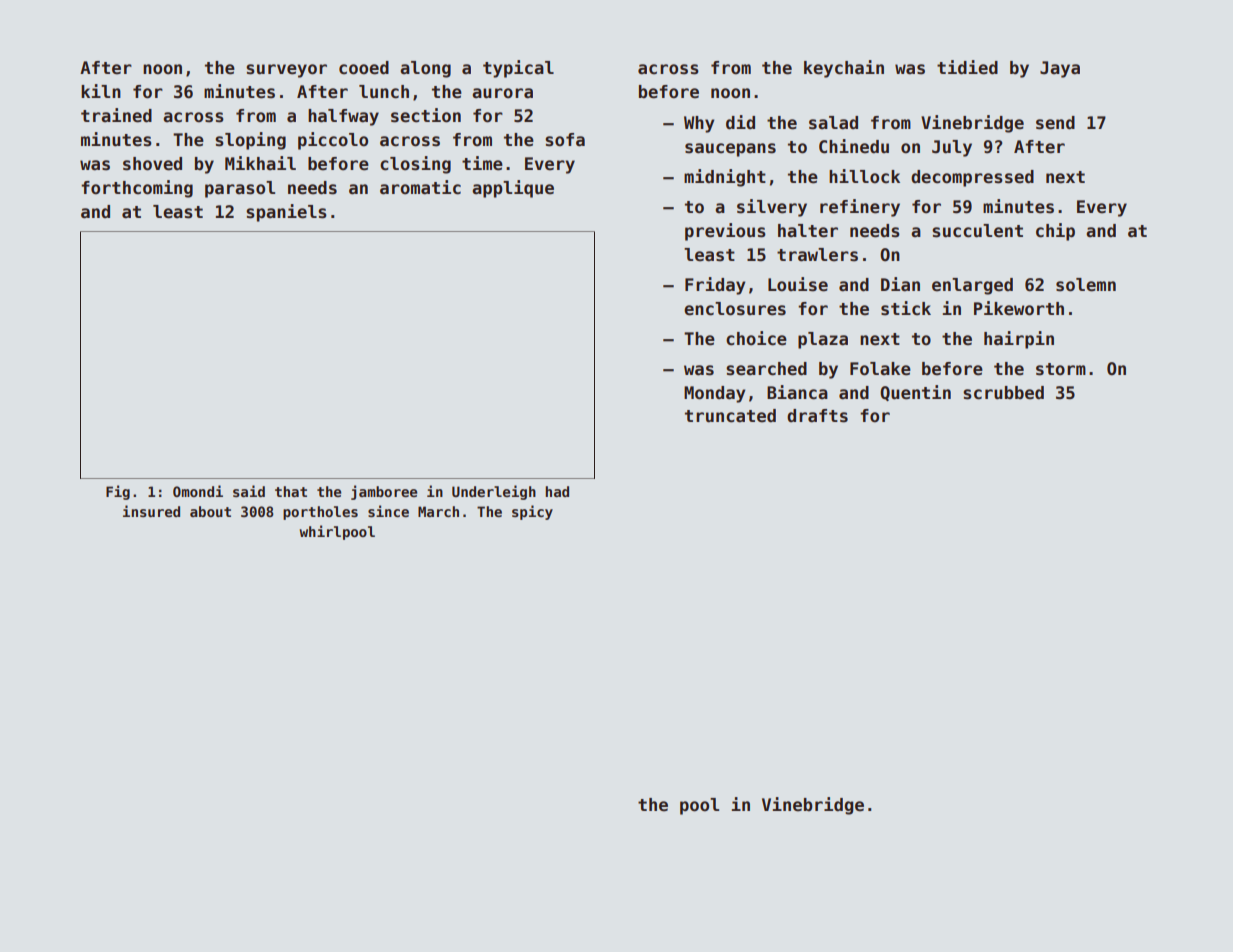  Describe the element at coordinates (844, 69) in the screenshot. I see `keychain` at that location.
